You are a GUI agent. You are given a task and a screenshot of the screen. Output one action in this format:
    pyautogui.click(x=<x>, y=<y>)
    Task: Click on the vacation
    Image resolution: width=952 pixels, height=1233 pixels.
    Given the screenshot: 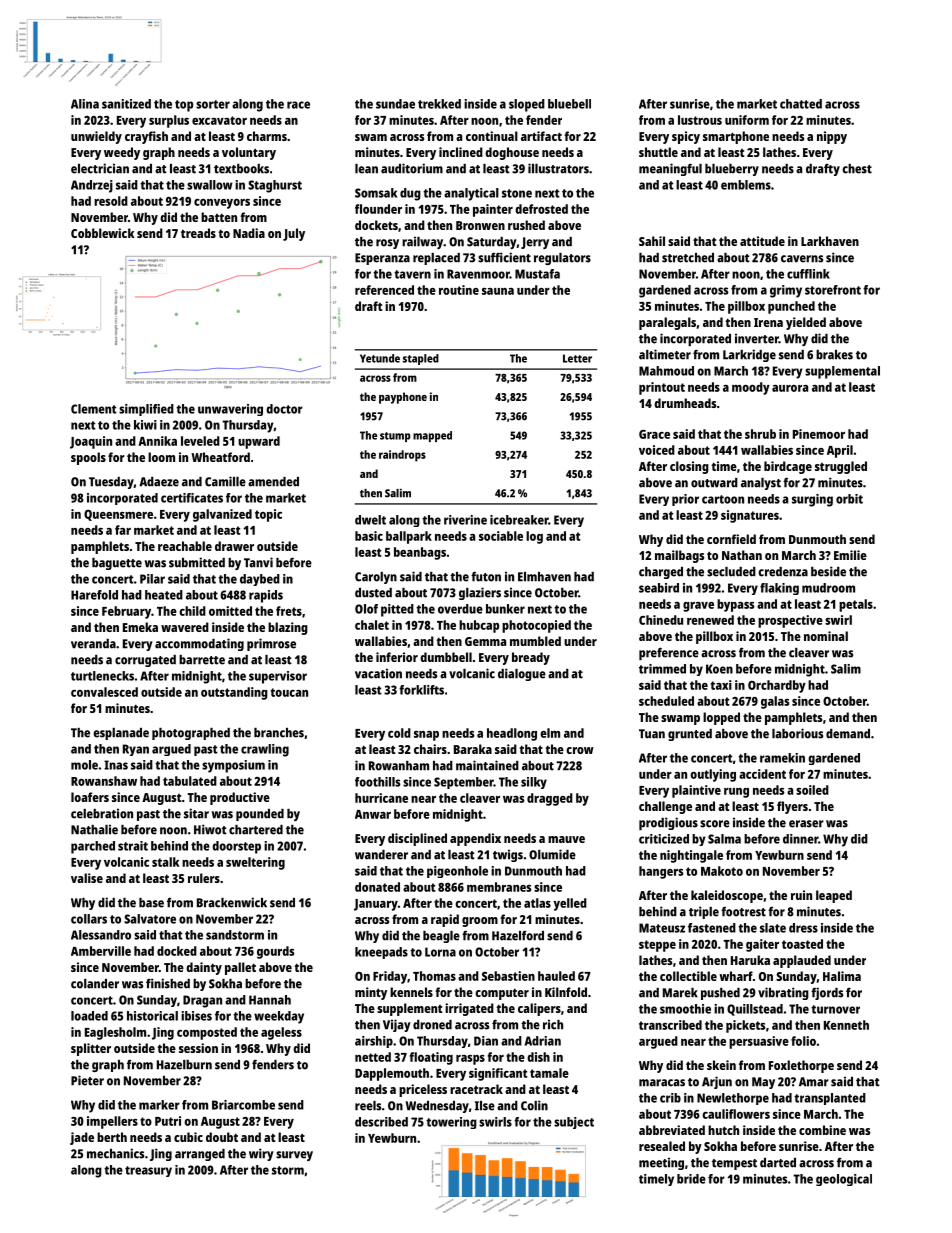 What is the action you would take?
    pyautogui.click(x=378, y=673)
